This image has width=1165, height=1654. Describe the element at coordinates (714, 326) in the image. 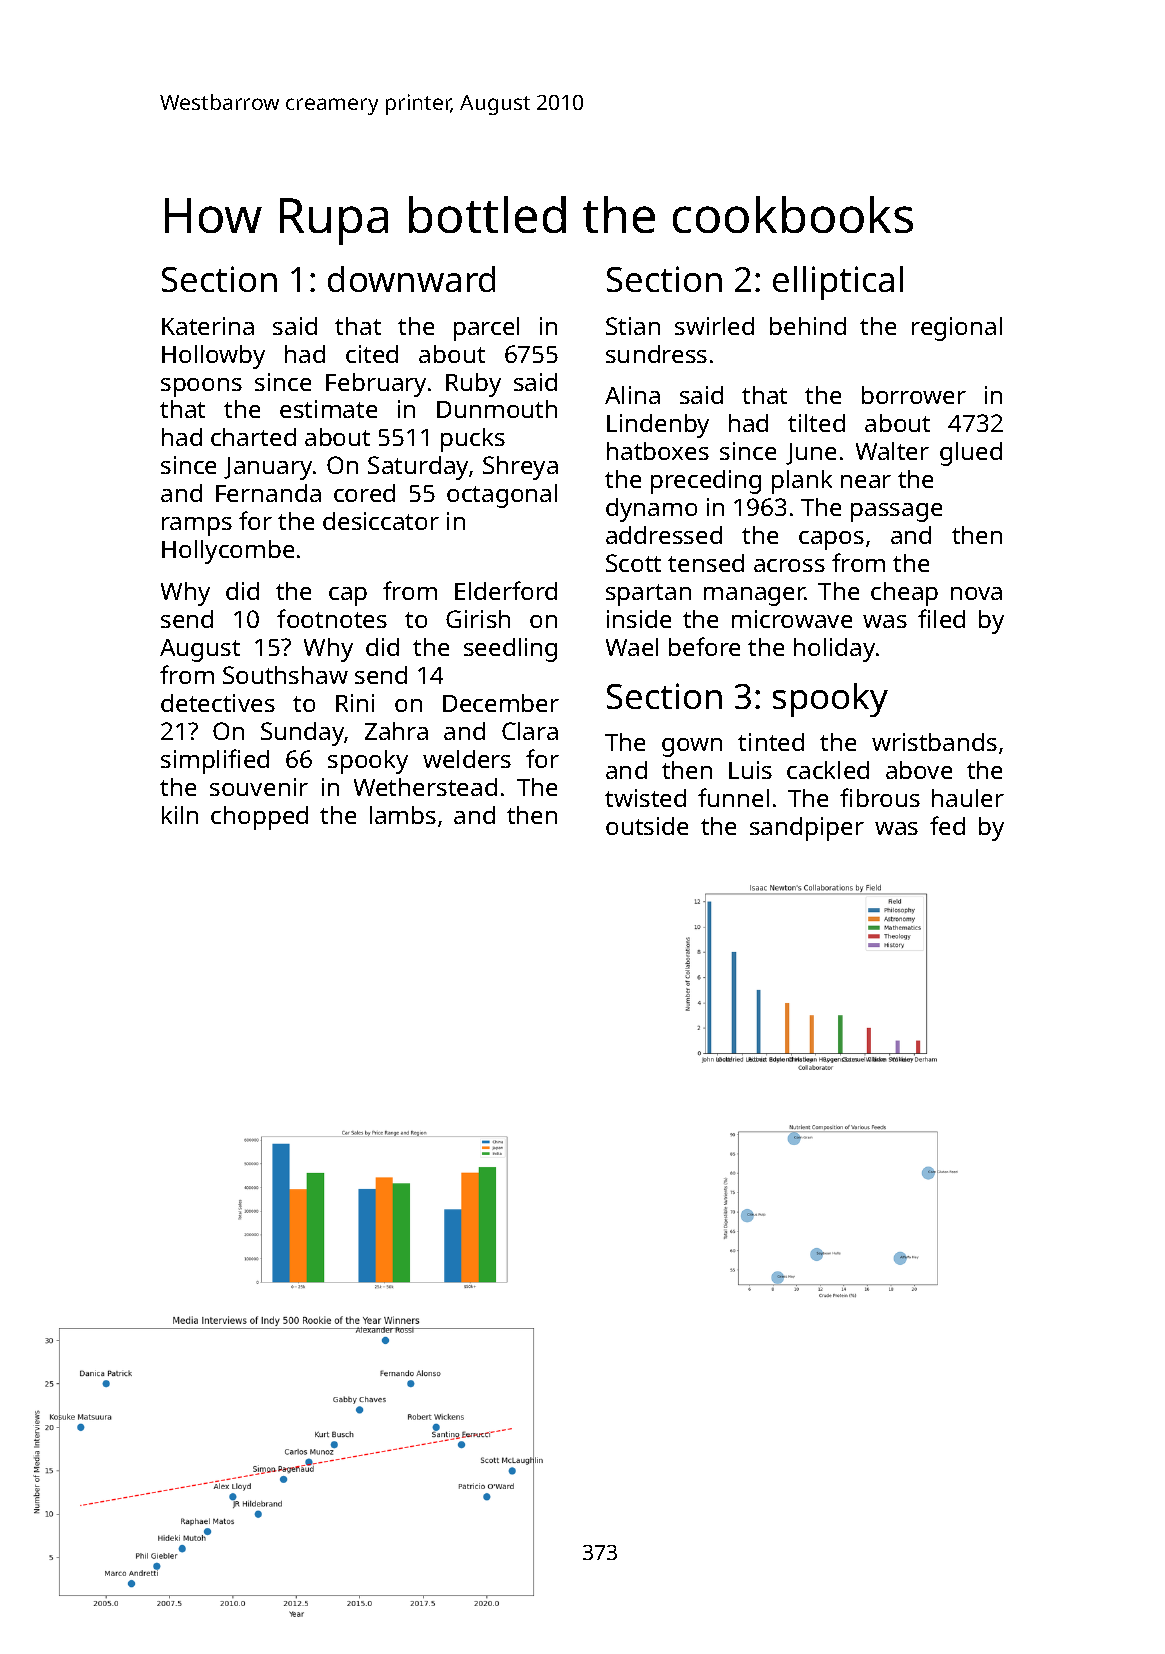

I see `swirled` at that location.
